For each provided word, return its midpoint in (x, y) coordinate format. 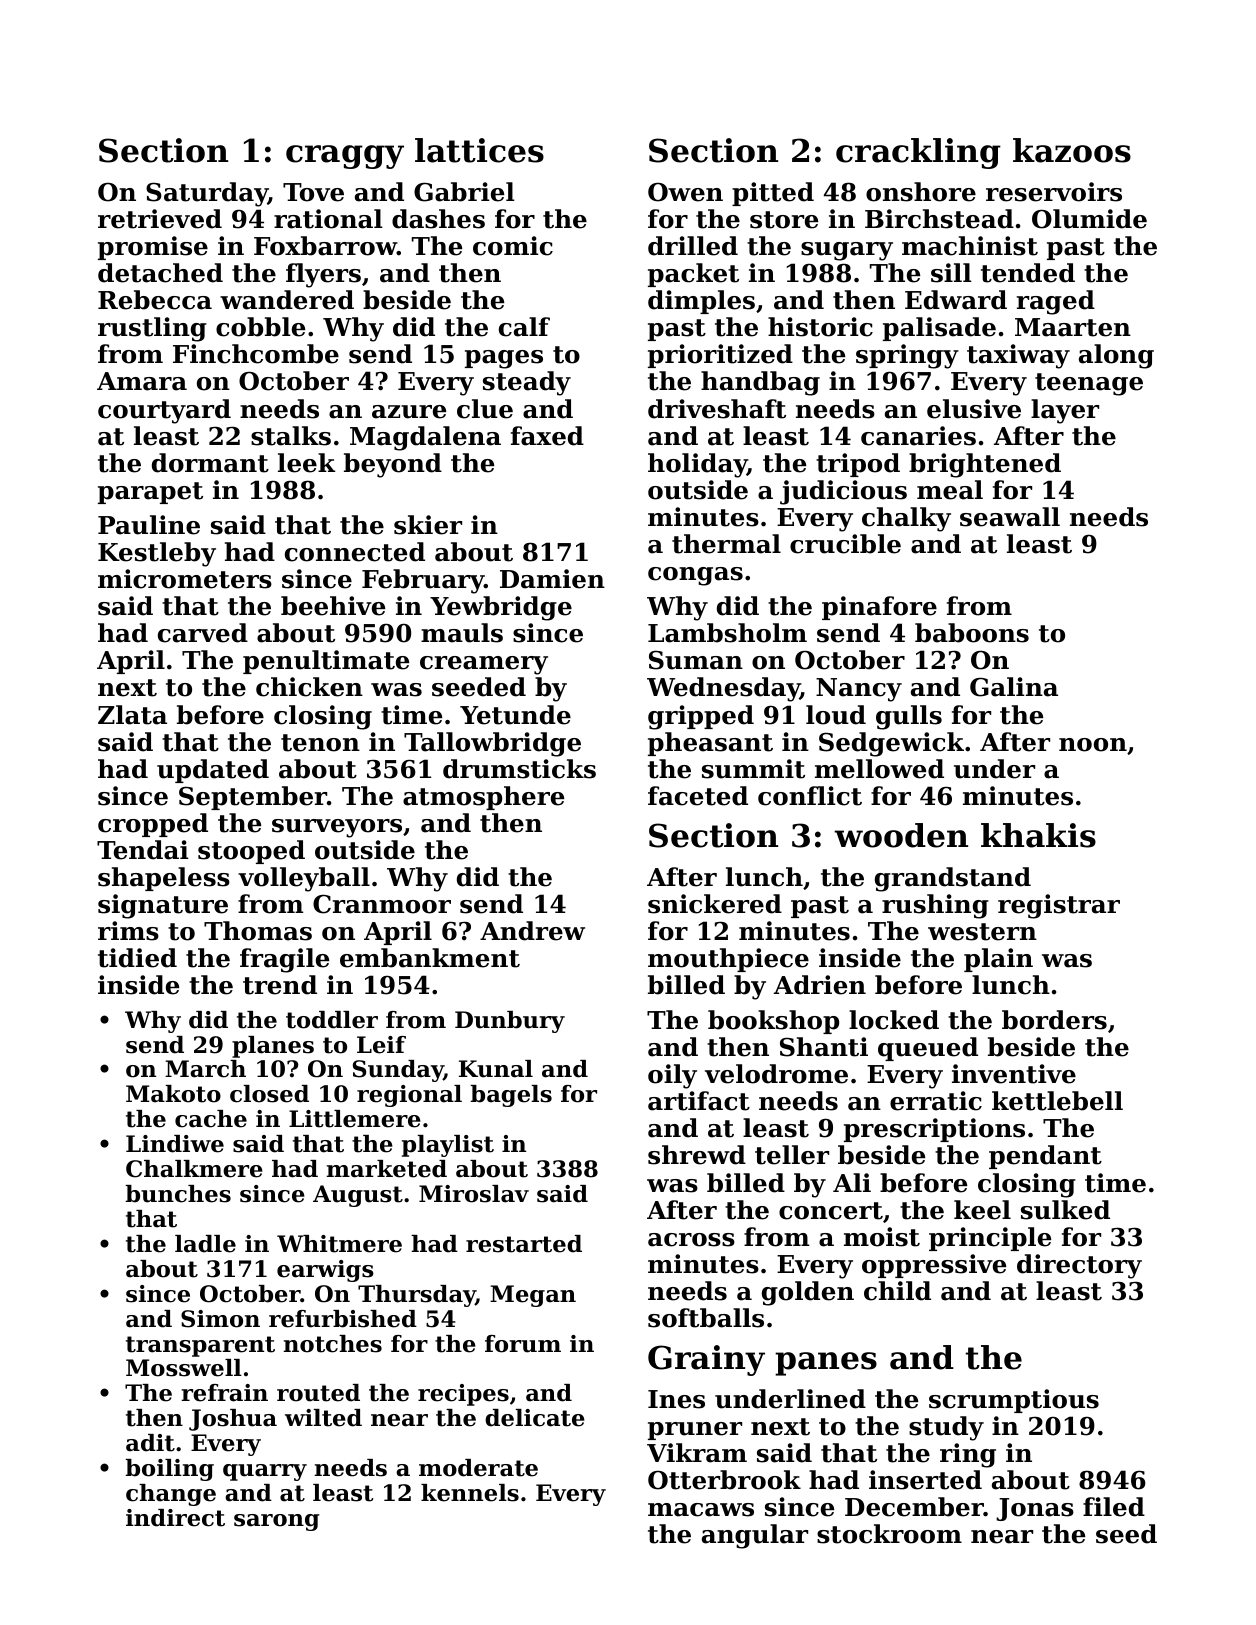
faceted (698, 796)
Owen (685, 192)
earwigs (325, 1271)
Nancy (859, 690)
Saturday (207, 194)
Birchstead (939, 219)
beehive (333, 606)
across (691, 1240)
